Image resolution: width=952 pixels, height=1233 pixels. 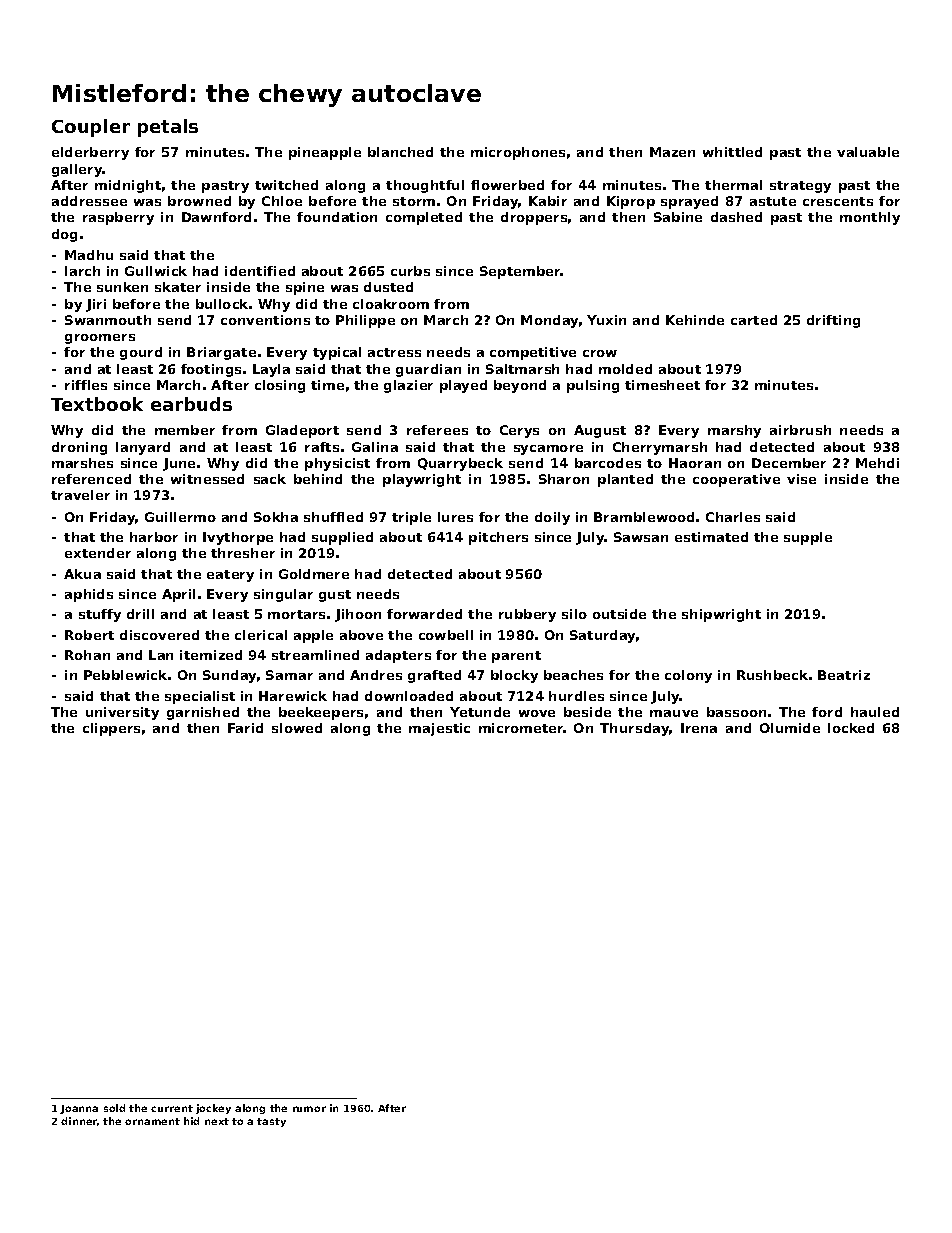 What do you see at coordinates (140, 614) in the screenshot?
I see `drill` at bounding box center [140, 614].
